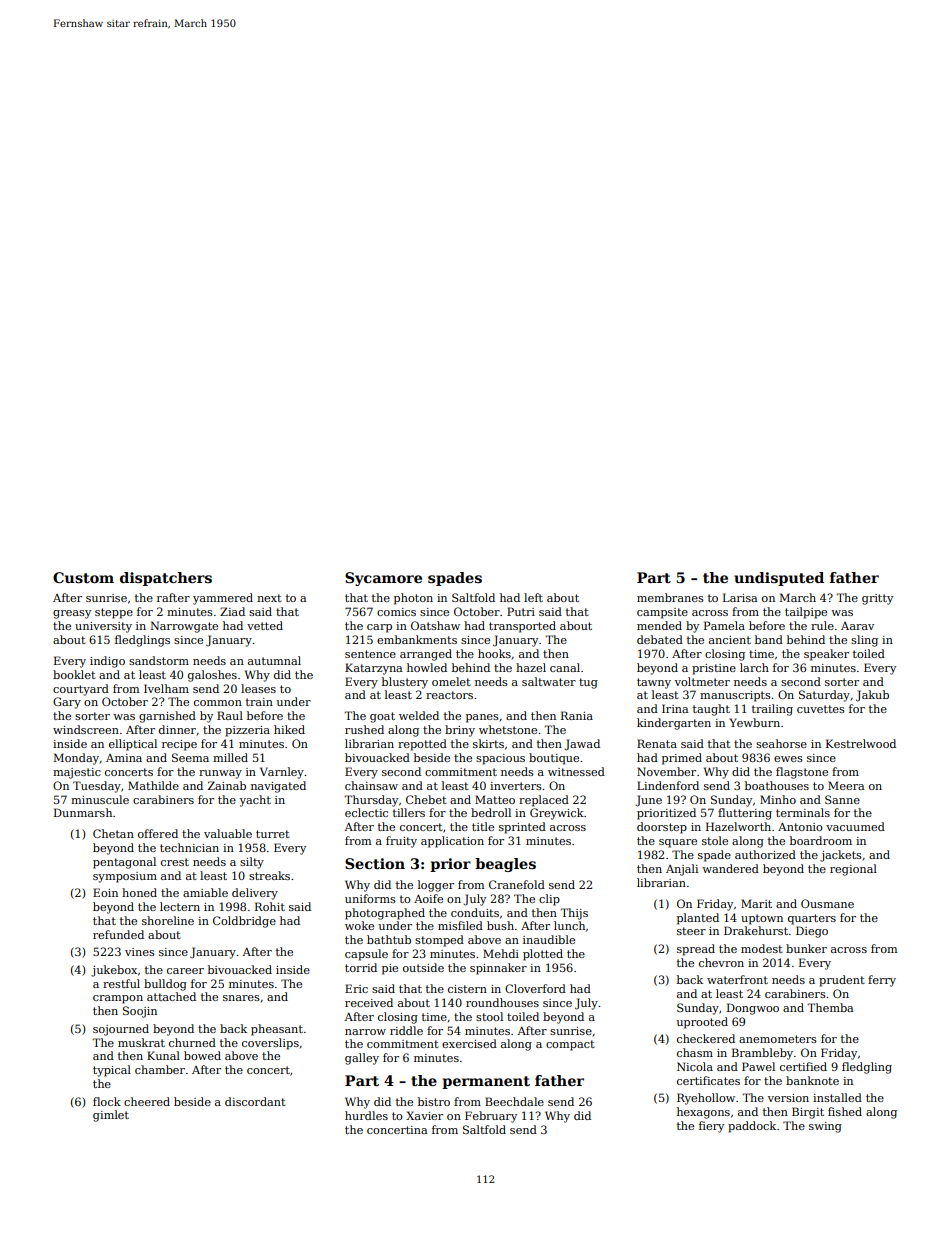 This screenshot has height=1233, width=952. What do you see at coordinates (160, 1069) in the screenshot?
I see `chamber` at bounding box center [160, 1069].
